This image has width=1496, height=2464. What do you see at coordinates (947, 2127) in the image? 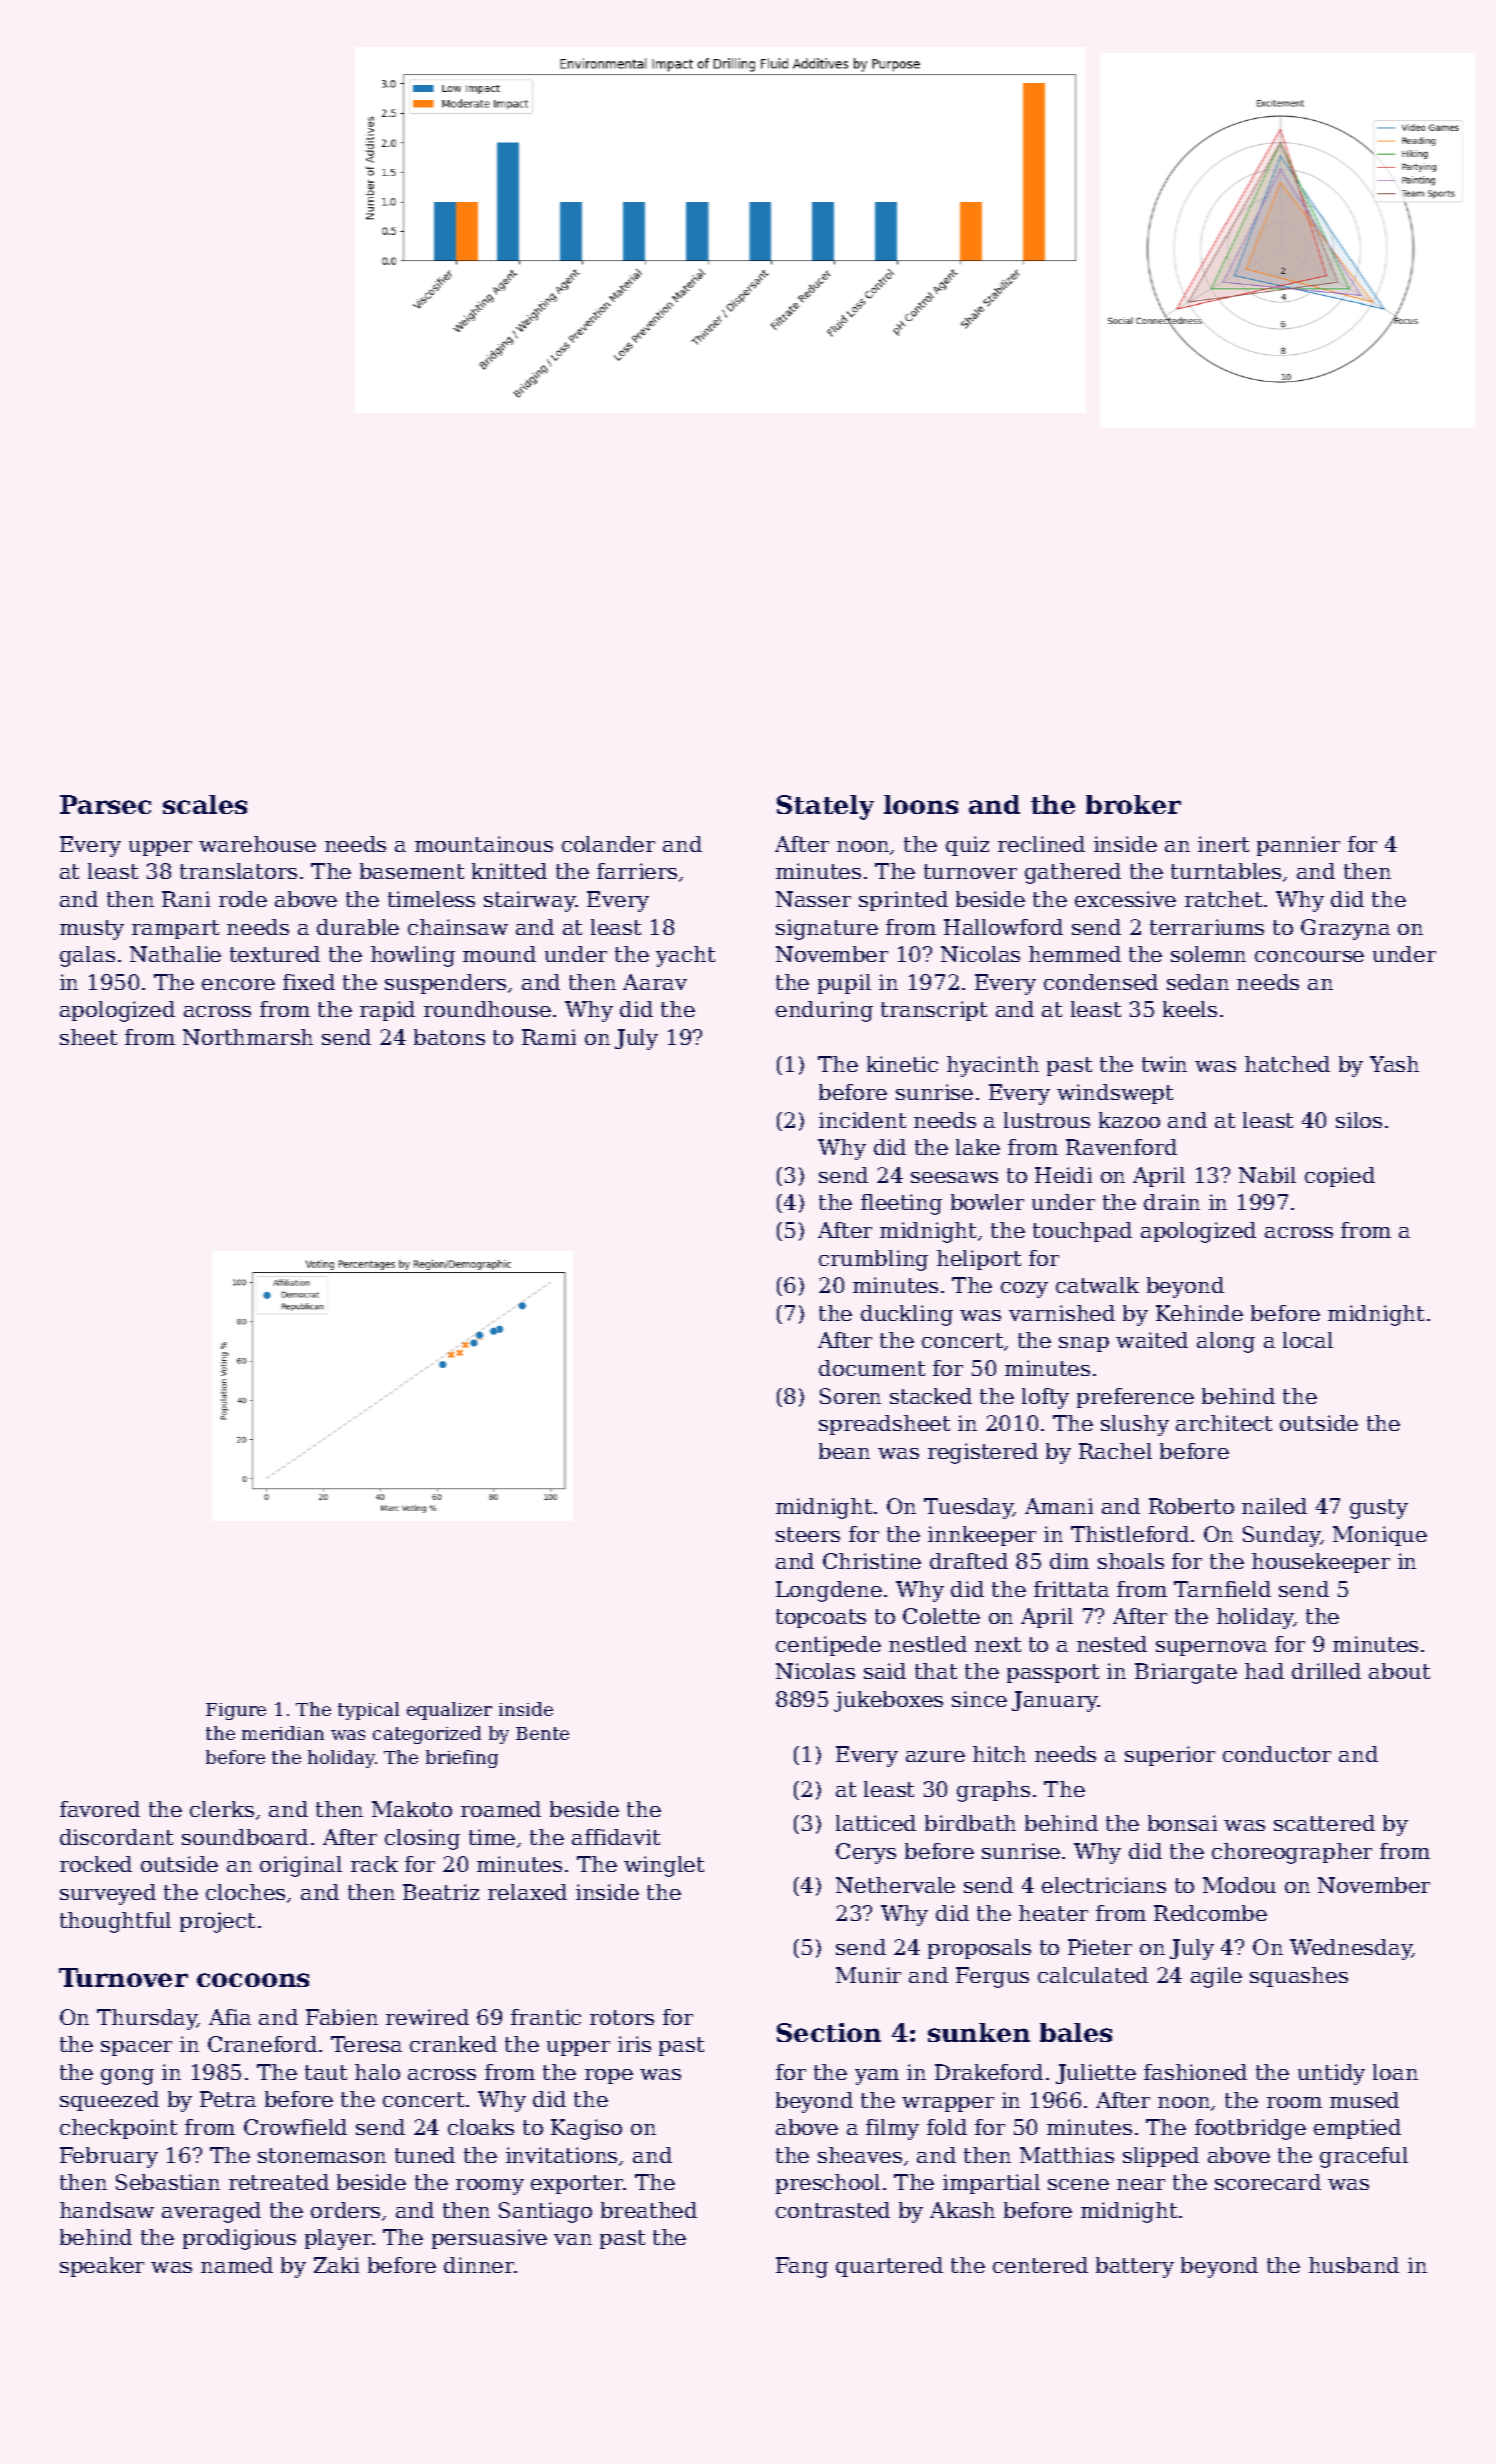
I see `fold` at bounding box center [947, 2127].
